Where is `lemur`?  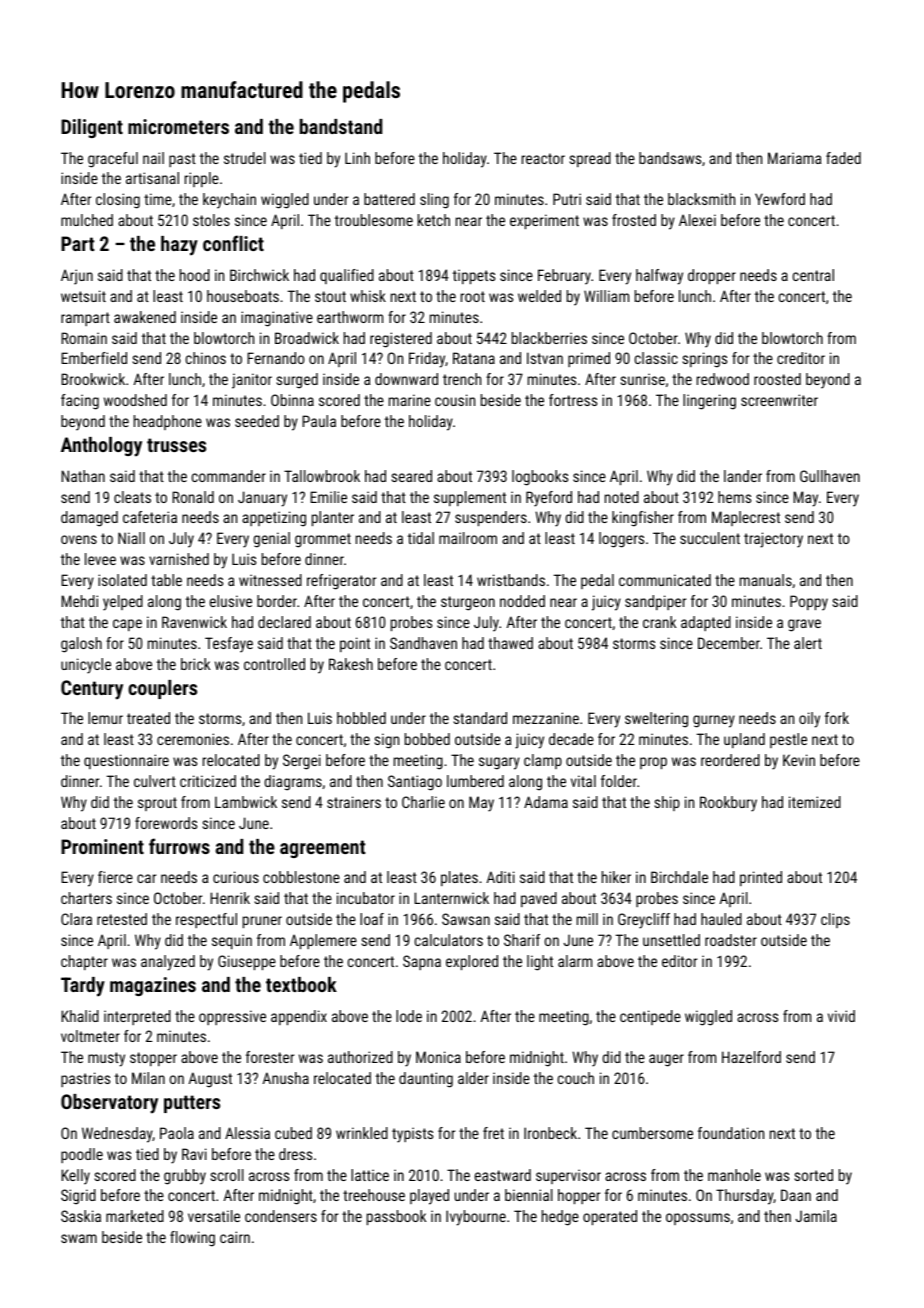 lemur is located at coordinates (105, 718).
